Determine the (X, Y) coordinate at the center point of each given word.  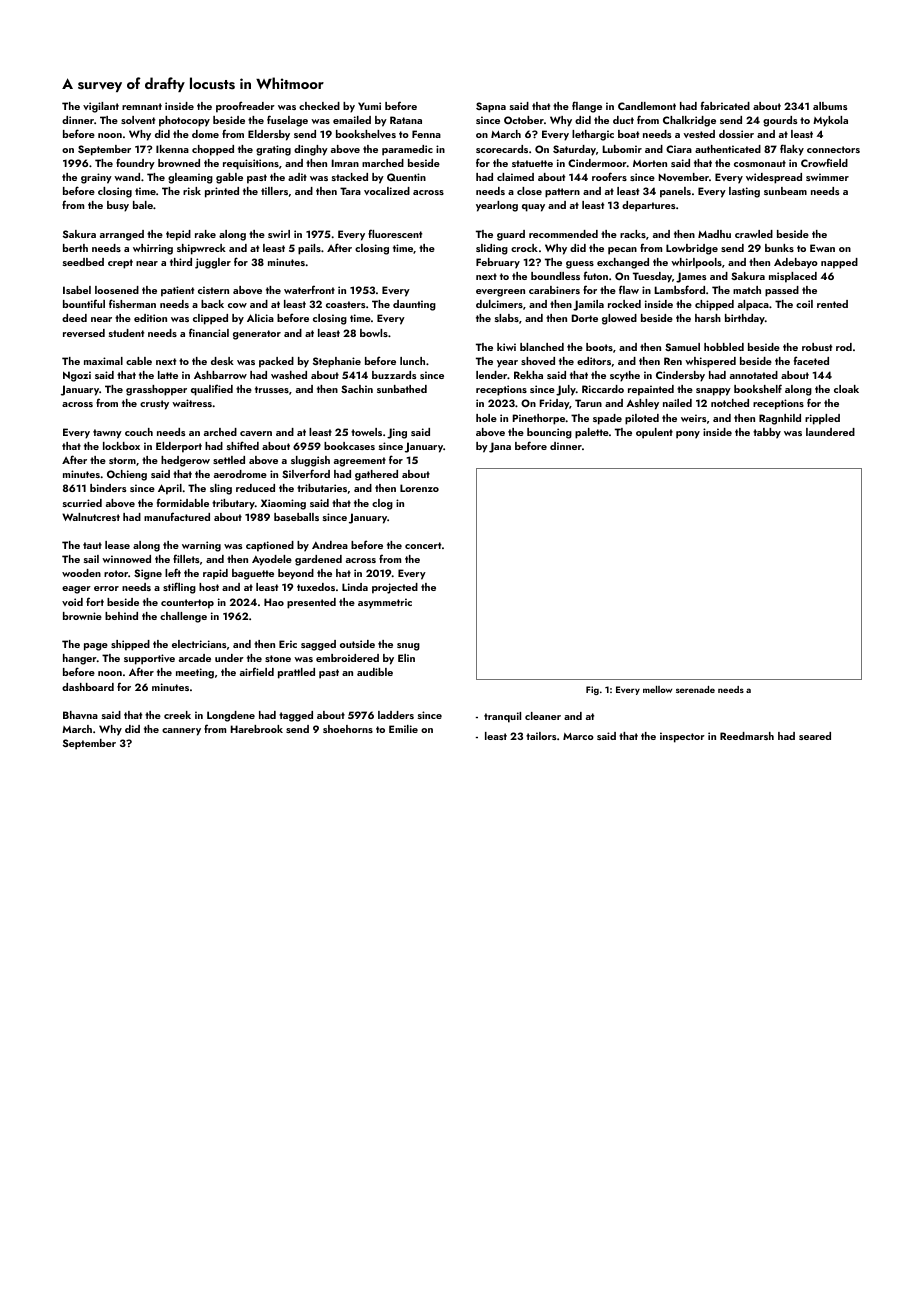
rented (832, 304)
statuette (532, 163)
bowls (374, 333)
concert (423, 545)
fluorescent (395, 233)
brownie (82, 616)
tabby (767, 433)
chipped (714, 305)
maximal (103, 361)
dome (205, 134)
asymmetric (385, 603)
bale (143, 205)
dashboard (88, 687)
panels (675, 192)
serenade (695, 689)
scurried (82, 503)
